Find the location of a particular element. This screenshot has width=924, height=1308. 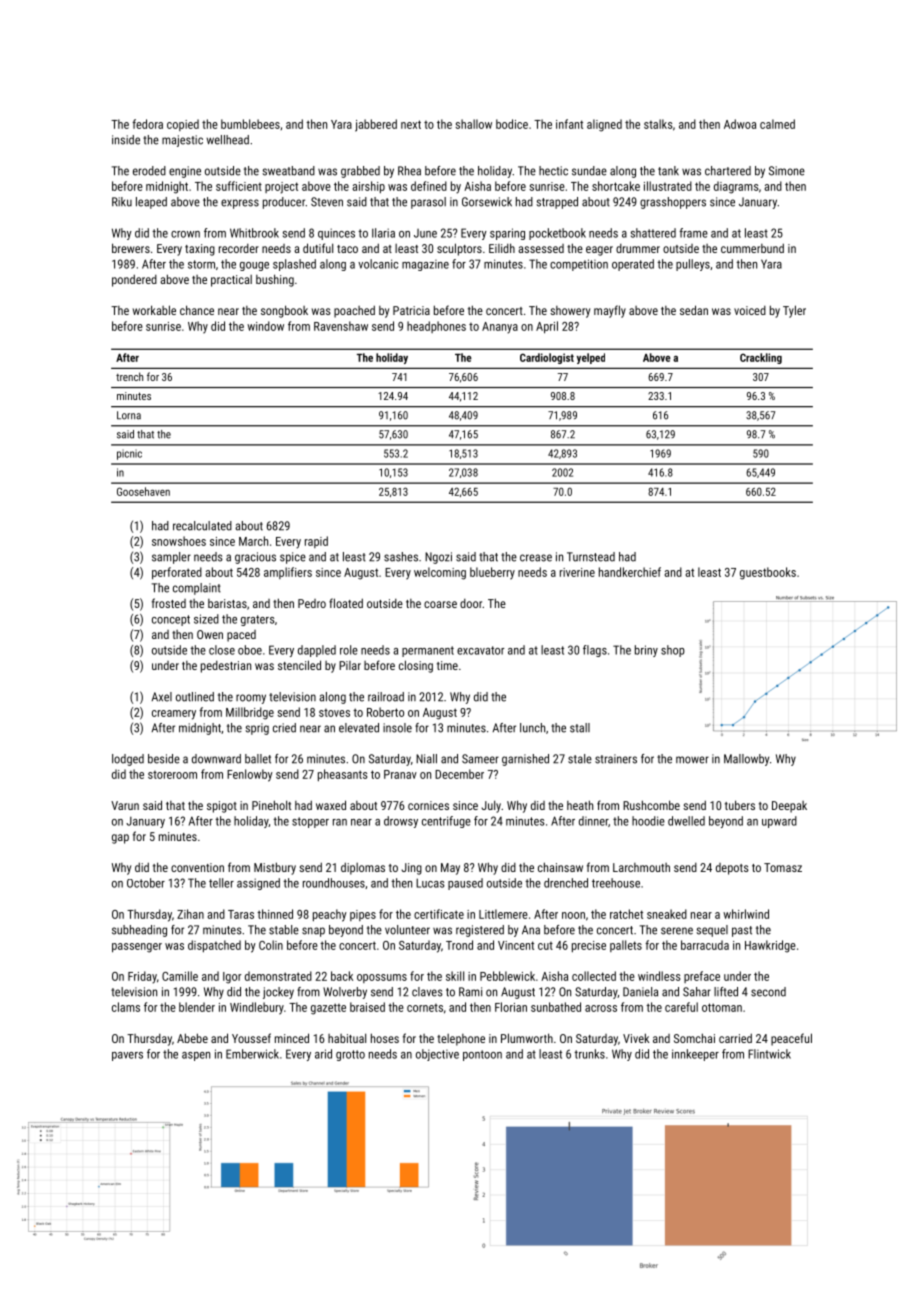

calmed is located at coordinates (777, 124).
